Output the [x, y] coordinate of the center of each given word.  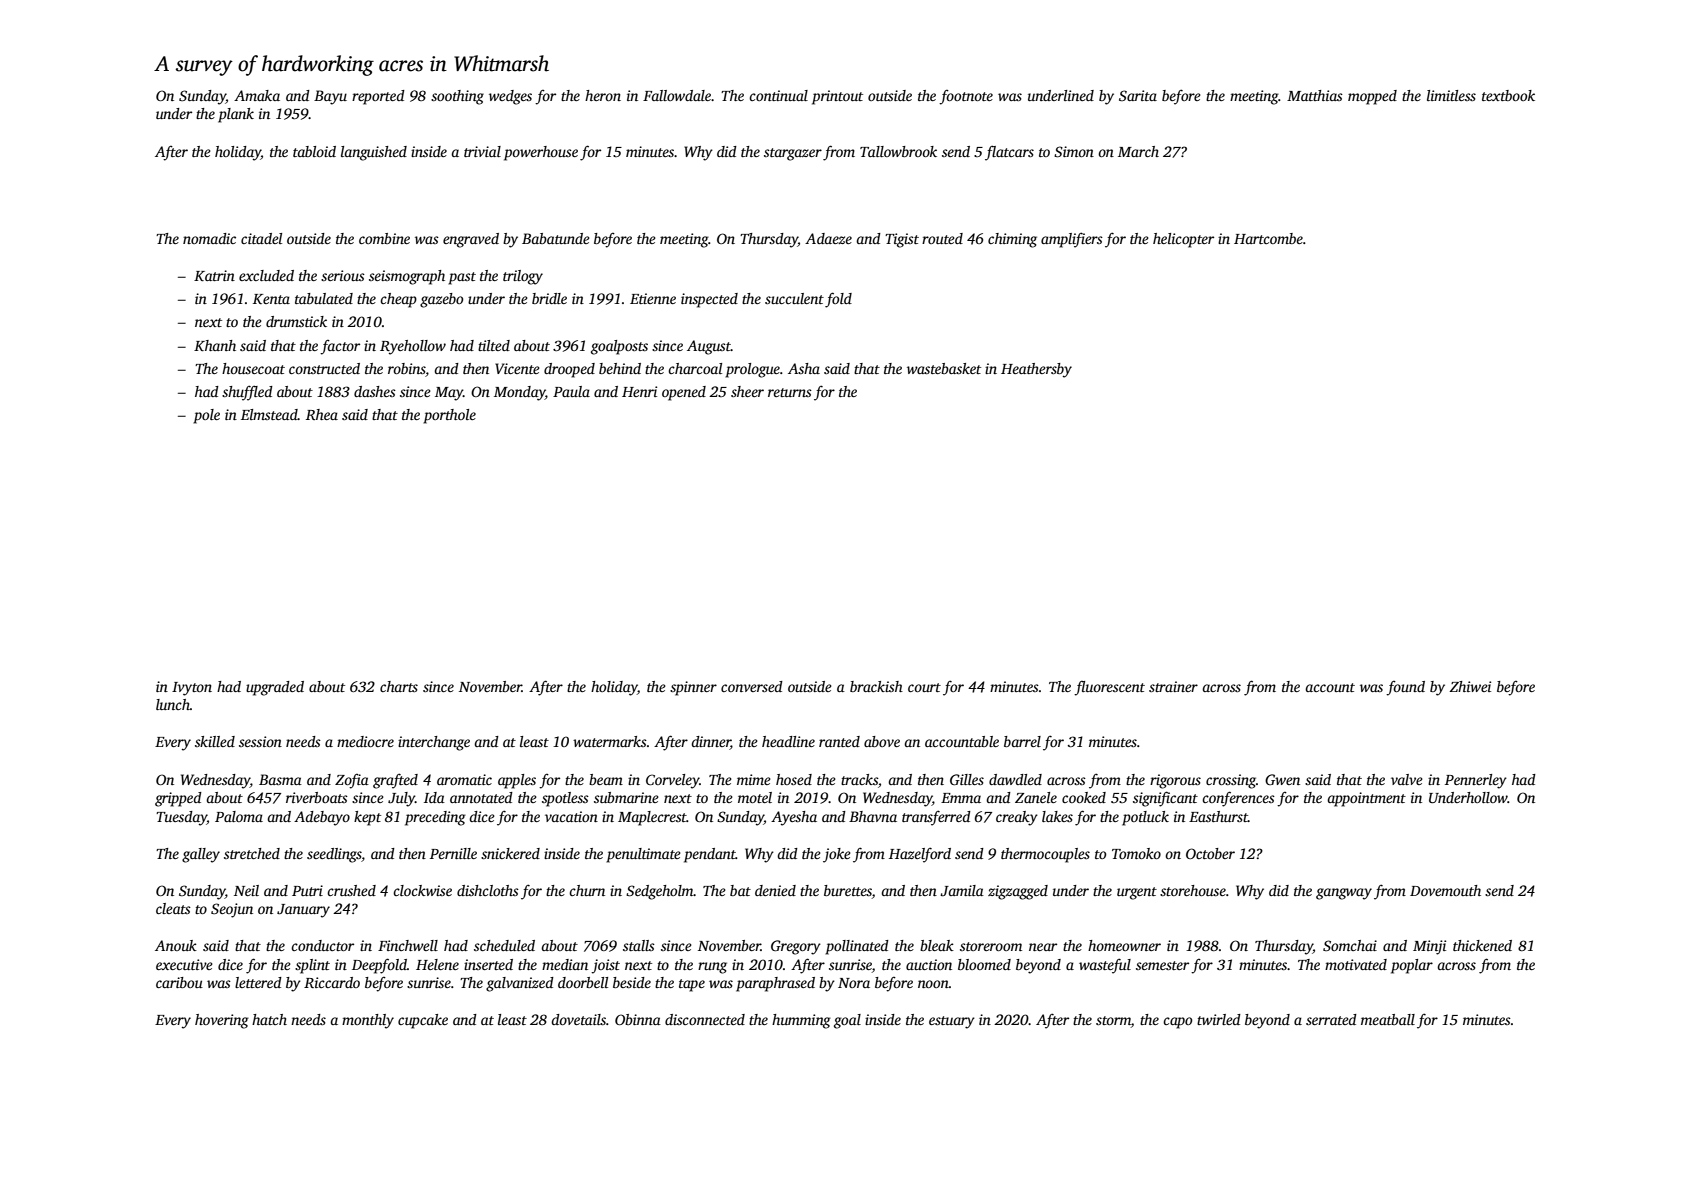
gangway [1344, 894]
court [924, 687]
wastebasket [944, 368]
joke [837, 855]
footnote [966, 97]
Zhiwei [1470, 686]
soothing [457, 97]
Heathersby [1036, 370]
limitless [1451, 95]
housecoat [253, 368]
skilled [215, 741]
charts [399, 686]
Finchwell [408, 945]
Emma [961, 798]
